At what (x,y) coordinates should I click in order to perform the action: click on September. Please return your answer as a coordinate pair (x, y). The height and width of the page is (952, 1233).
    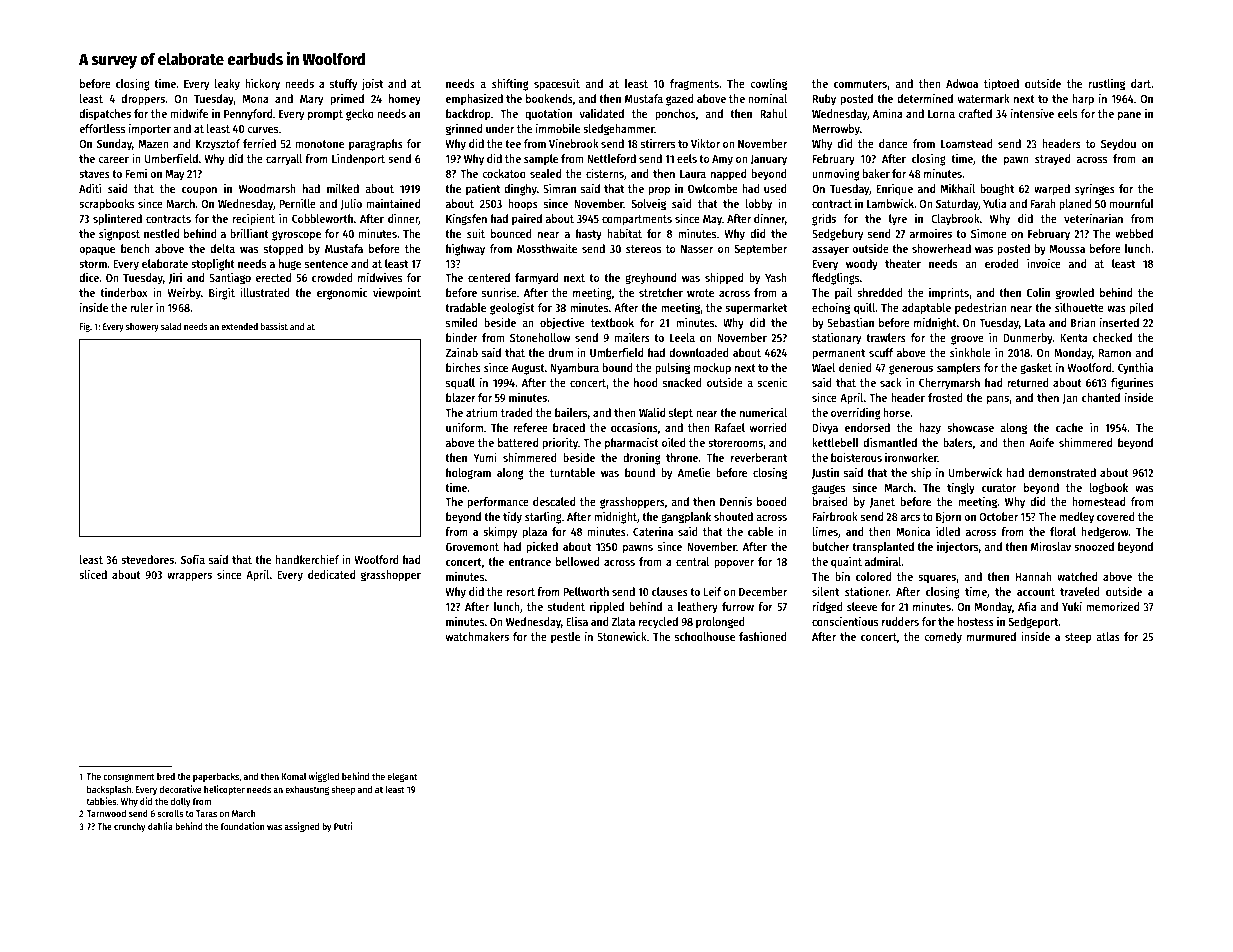
    Looking at the image, I should click on (761, 250).
